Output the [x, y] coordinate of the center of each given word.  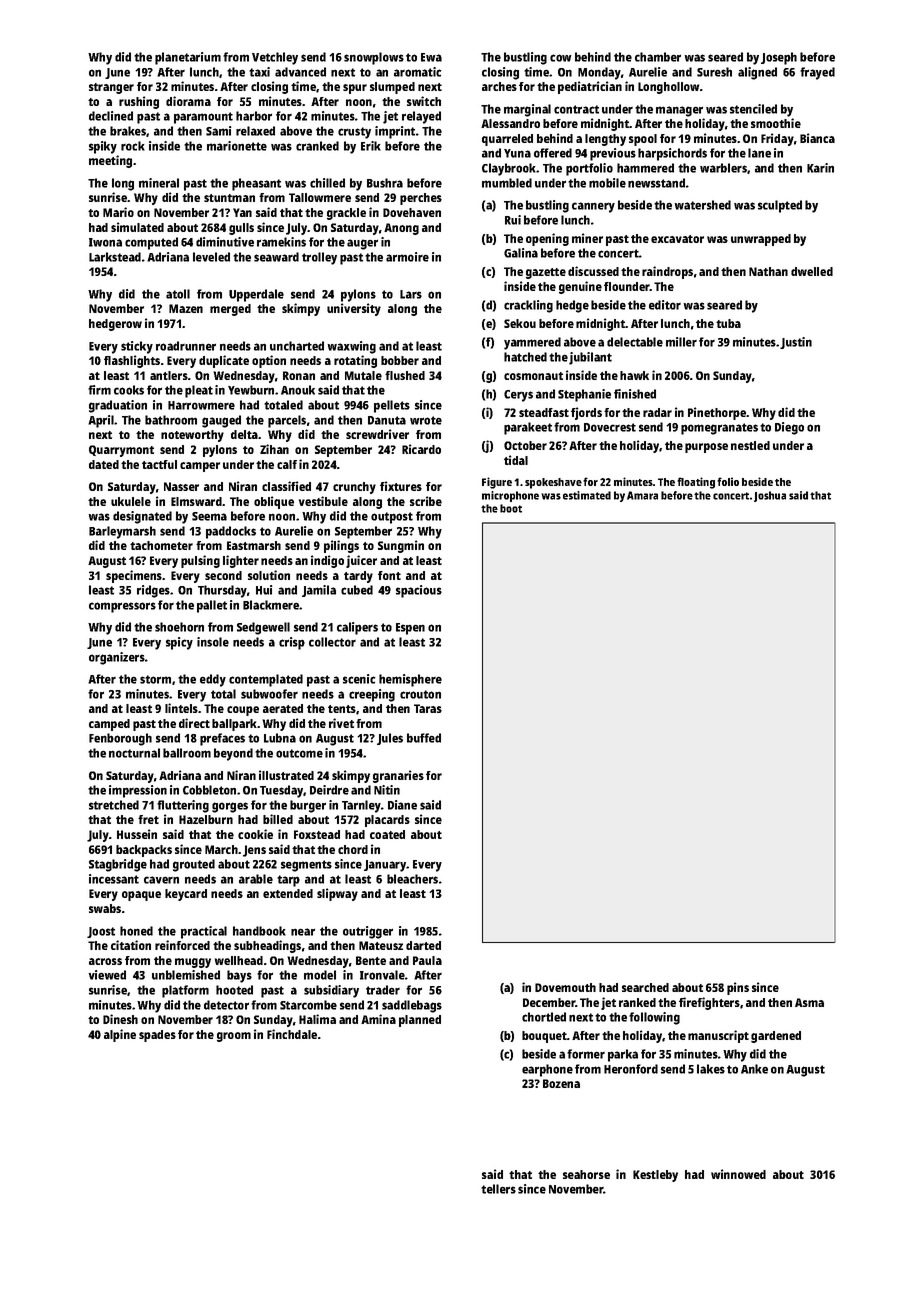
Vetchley [275, 58]
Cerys [518, 396]
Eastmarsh [254, 545]
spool [643, 140]
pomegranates [719, 429]
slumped [392, 88]
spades [157, 1036]
